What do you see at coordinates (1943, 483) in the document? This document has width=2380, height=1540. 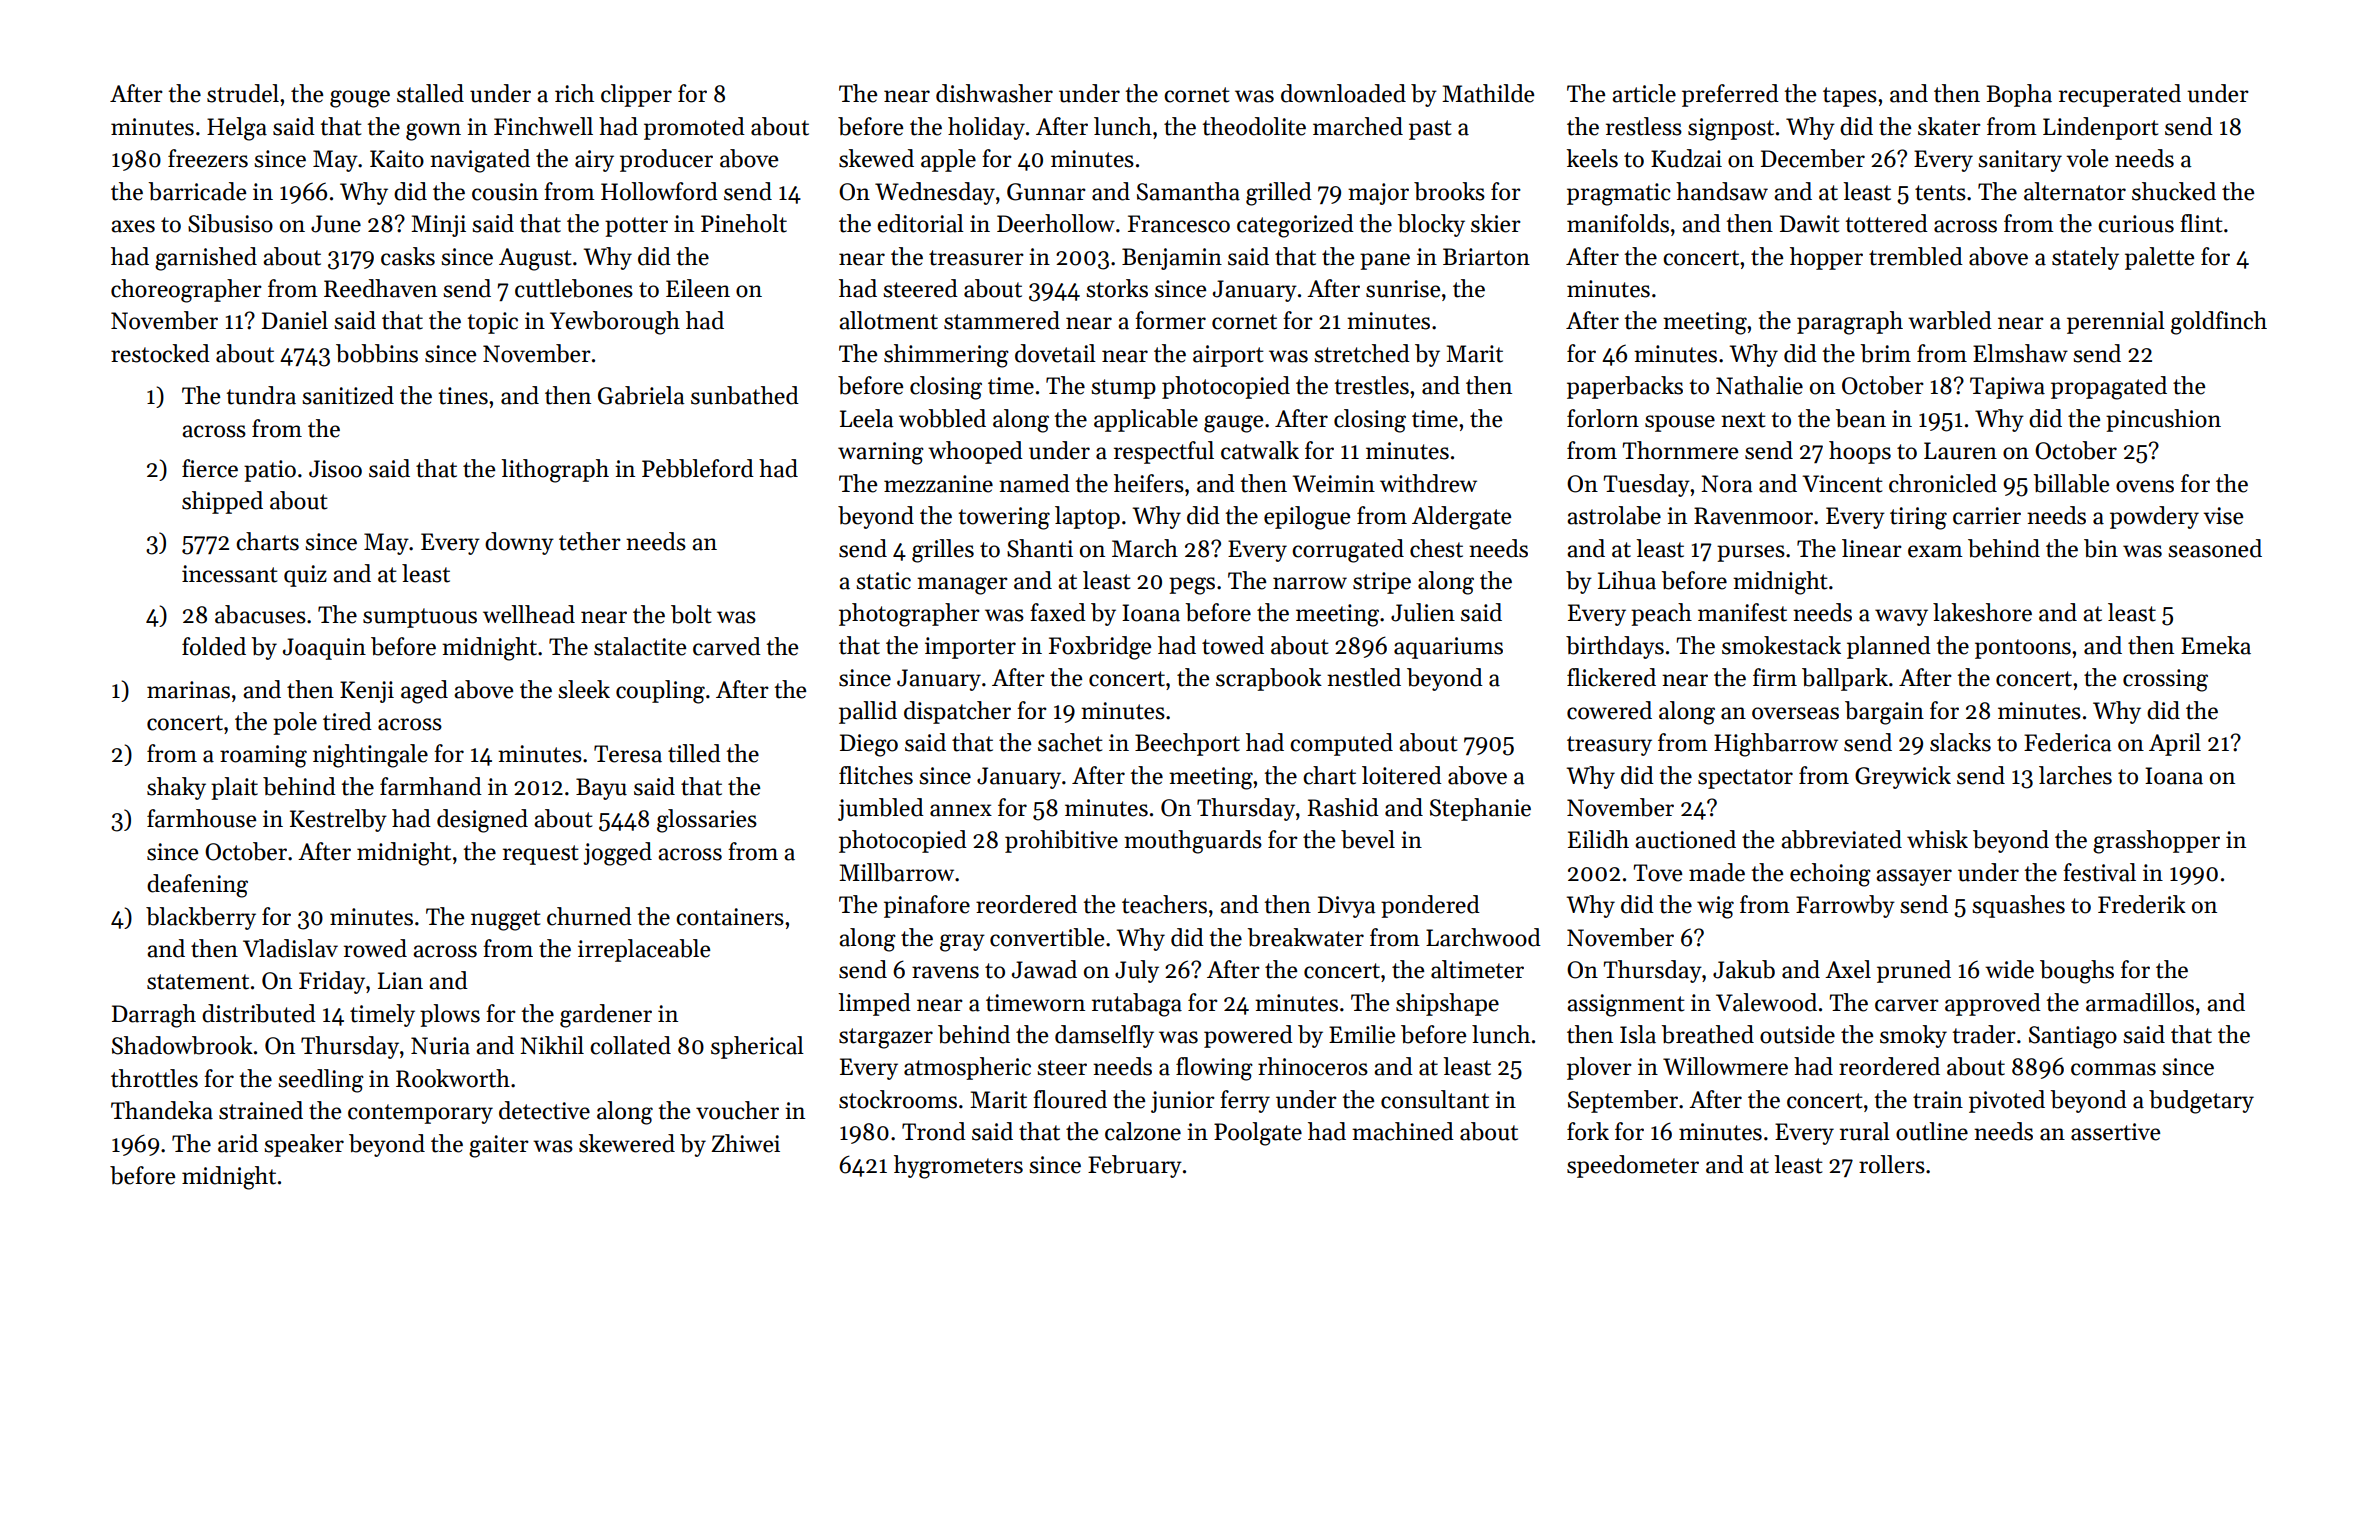 I see `chronicled` at bounding box center [1943, 483].
